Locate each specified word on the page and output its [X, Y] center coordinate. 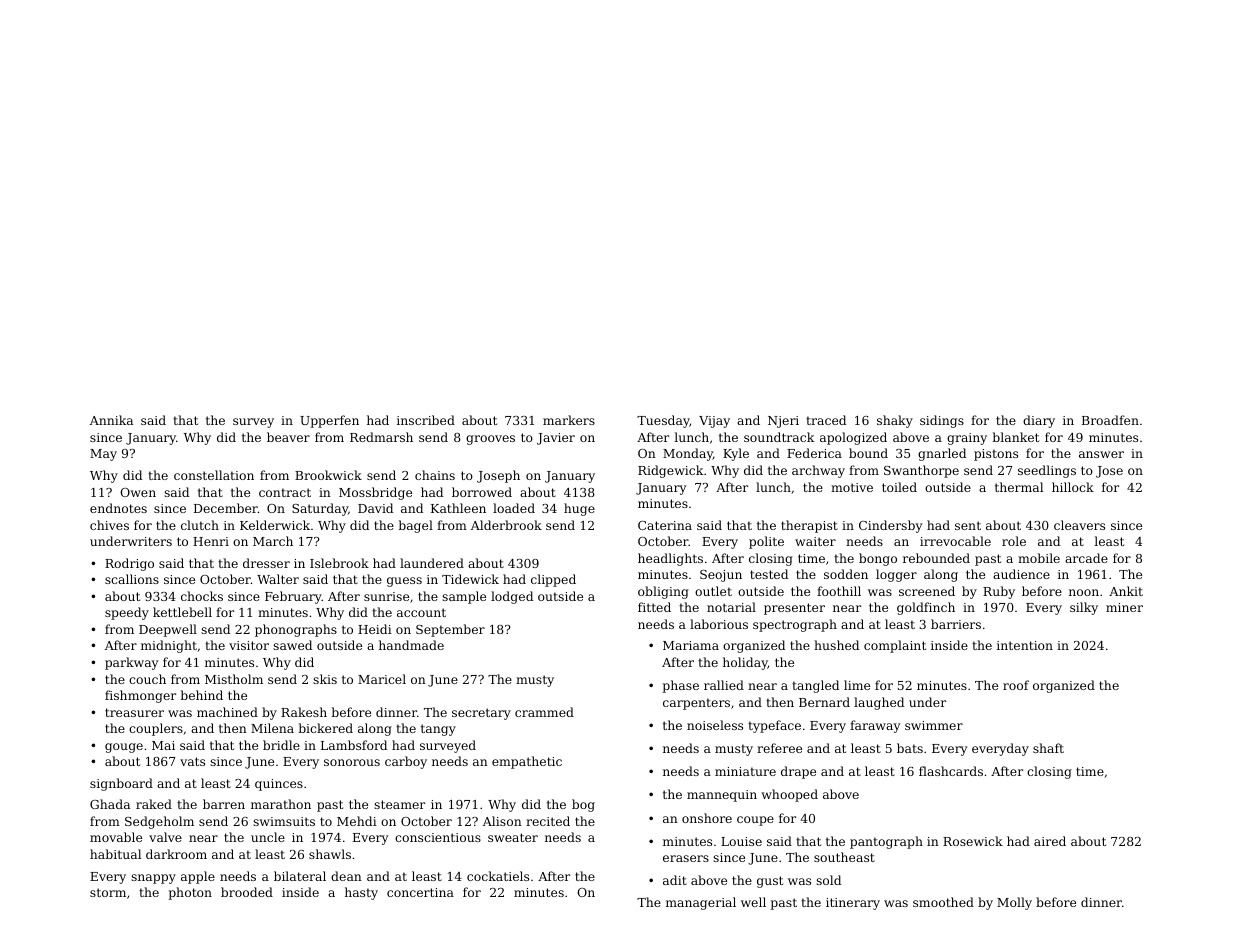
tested [769, 574]
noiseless [715, 725]
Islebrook [339, 563]
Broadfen [1110, 420]
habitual [115, 854]
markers [569, 420]
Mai [163, 745]
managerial [701, 903]
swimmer [934, 725]
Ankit [1126, 591]
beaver [288, 437]
